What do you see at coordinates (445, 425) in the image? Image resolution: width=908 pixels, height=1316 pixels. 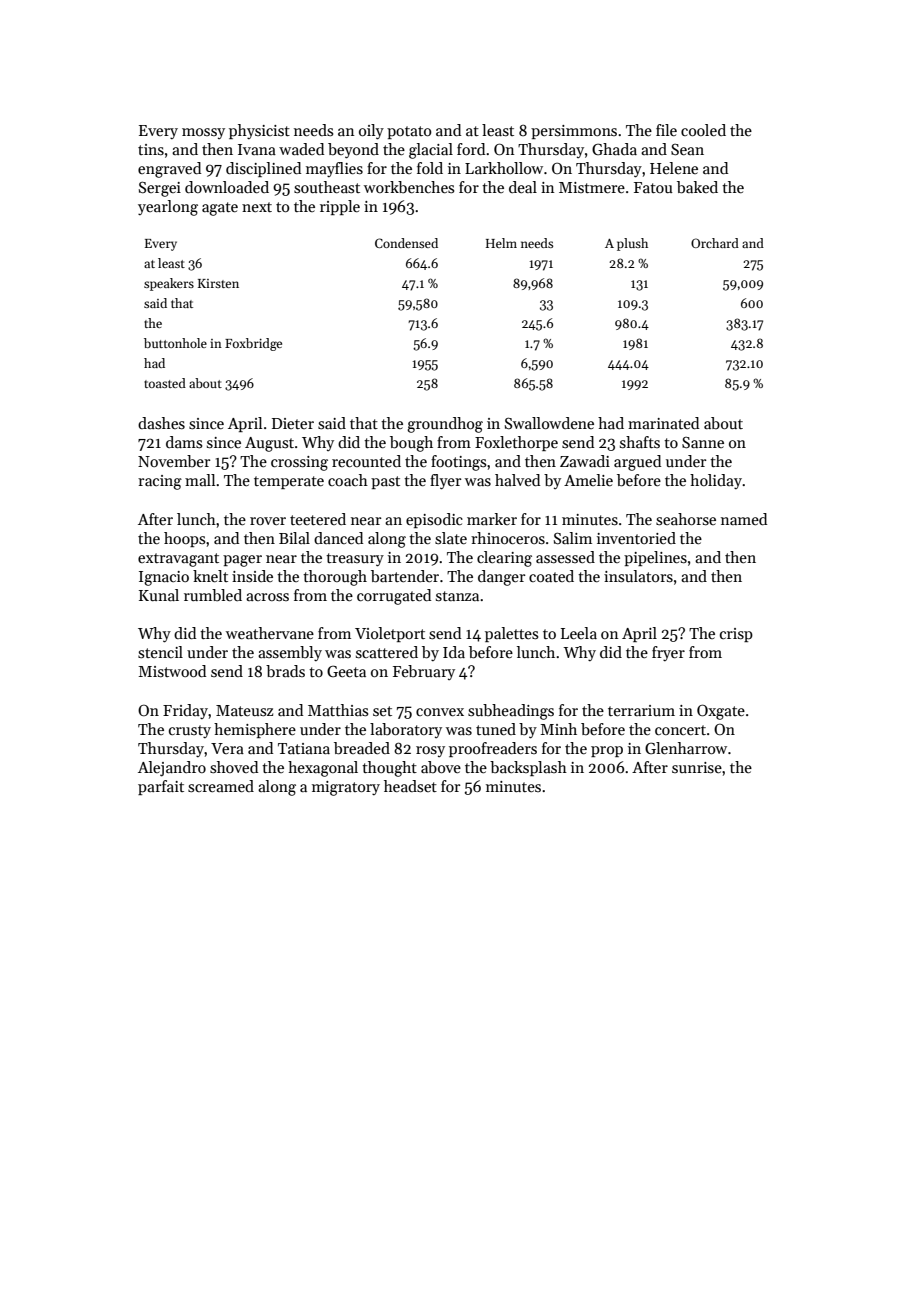 I see `groundhog` at bounding box center [445, 425].
